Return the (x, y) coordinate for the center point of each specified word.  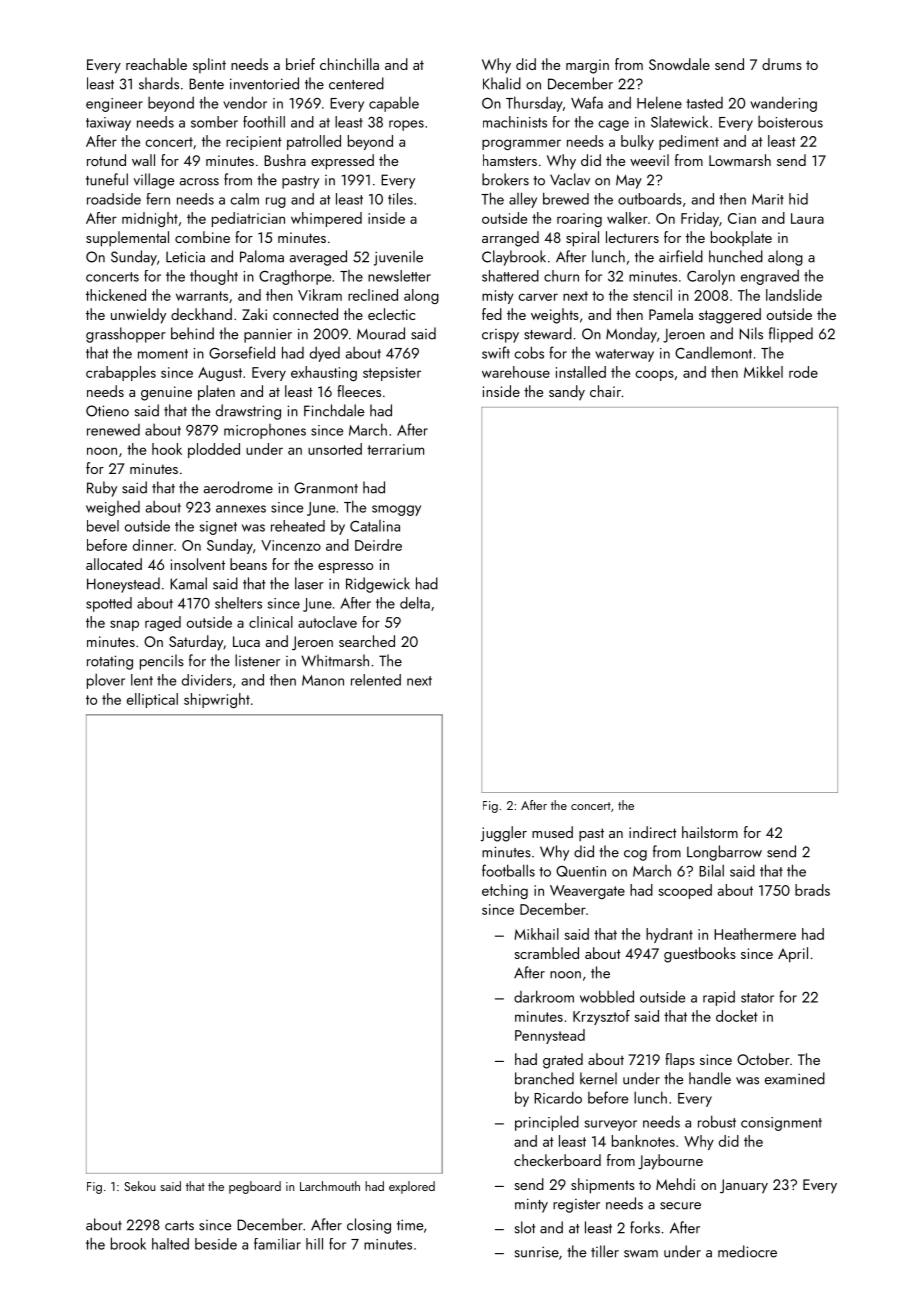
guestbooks (700, 955)
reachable (156, 64)
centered (356, 83)
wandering (783, 104)
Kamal (188, 583)
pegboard (255, 1187)
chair (605, 391)
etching (505, 891)
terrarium (395, 449)
